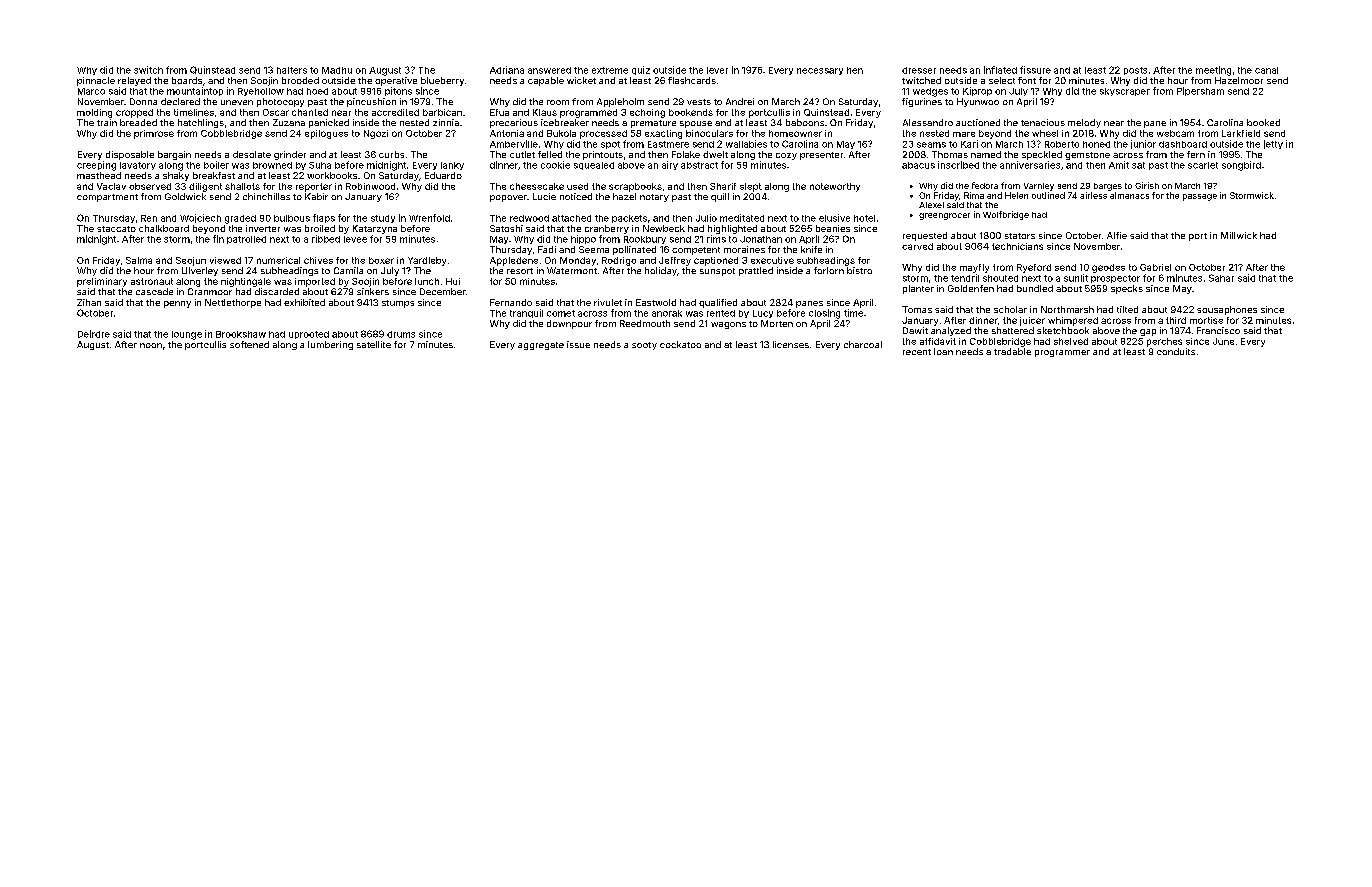  Describe the element at coordinates (143, 101) in the screenshot. I see `Donna` at that location.
